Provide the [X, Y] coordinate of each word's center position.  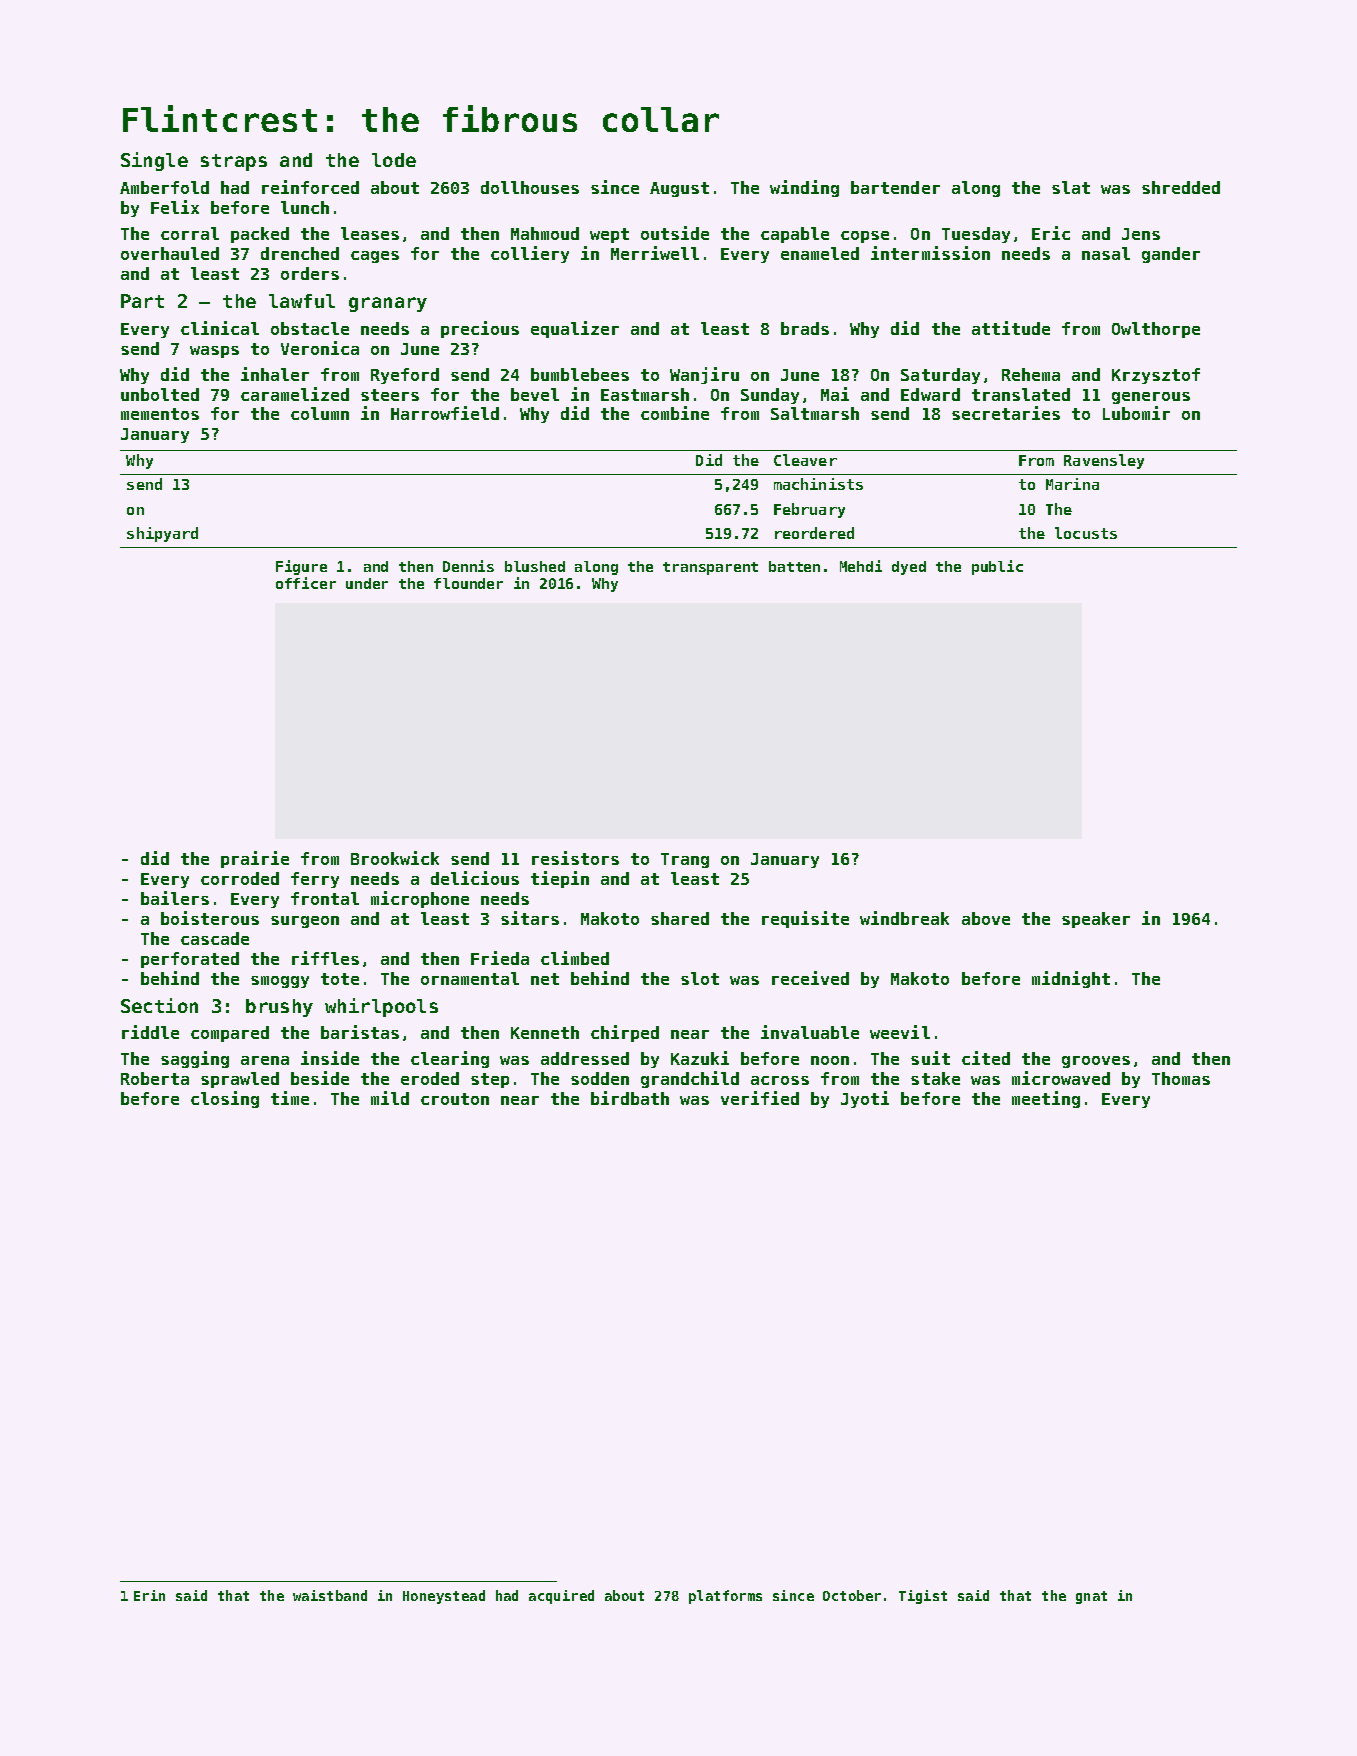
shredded [1181, 187]
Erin [149, 1595]
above [986, 918]
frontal [325, 898]
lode [394, 160]
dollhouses [530, 187]
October [852, 1595]
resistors [575, 858]
